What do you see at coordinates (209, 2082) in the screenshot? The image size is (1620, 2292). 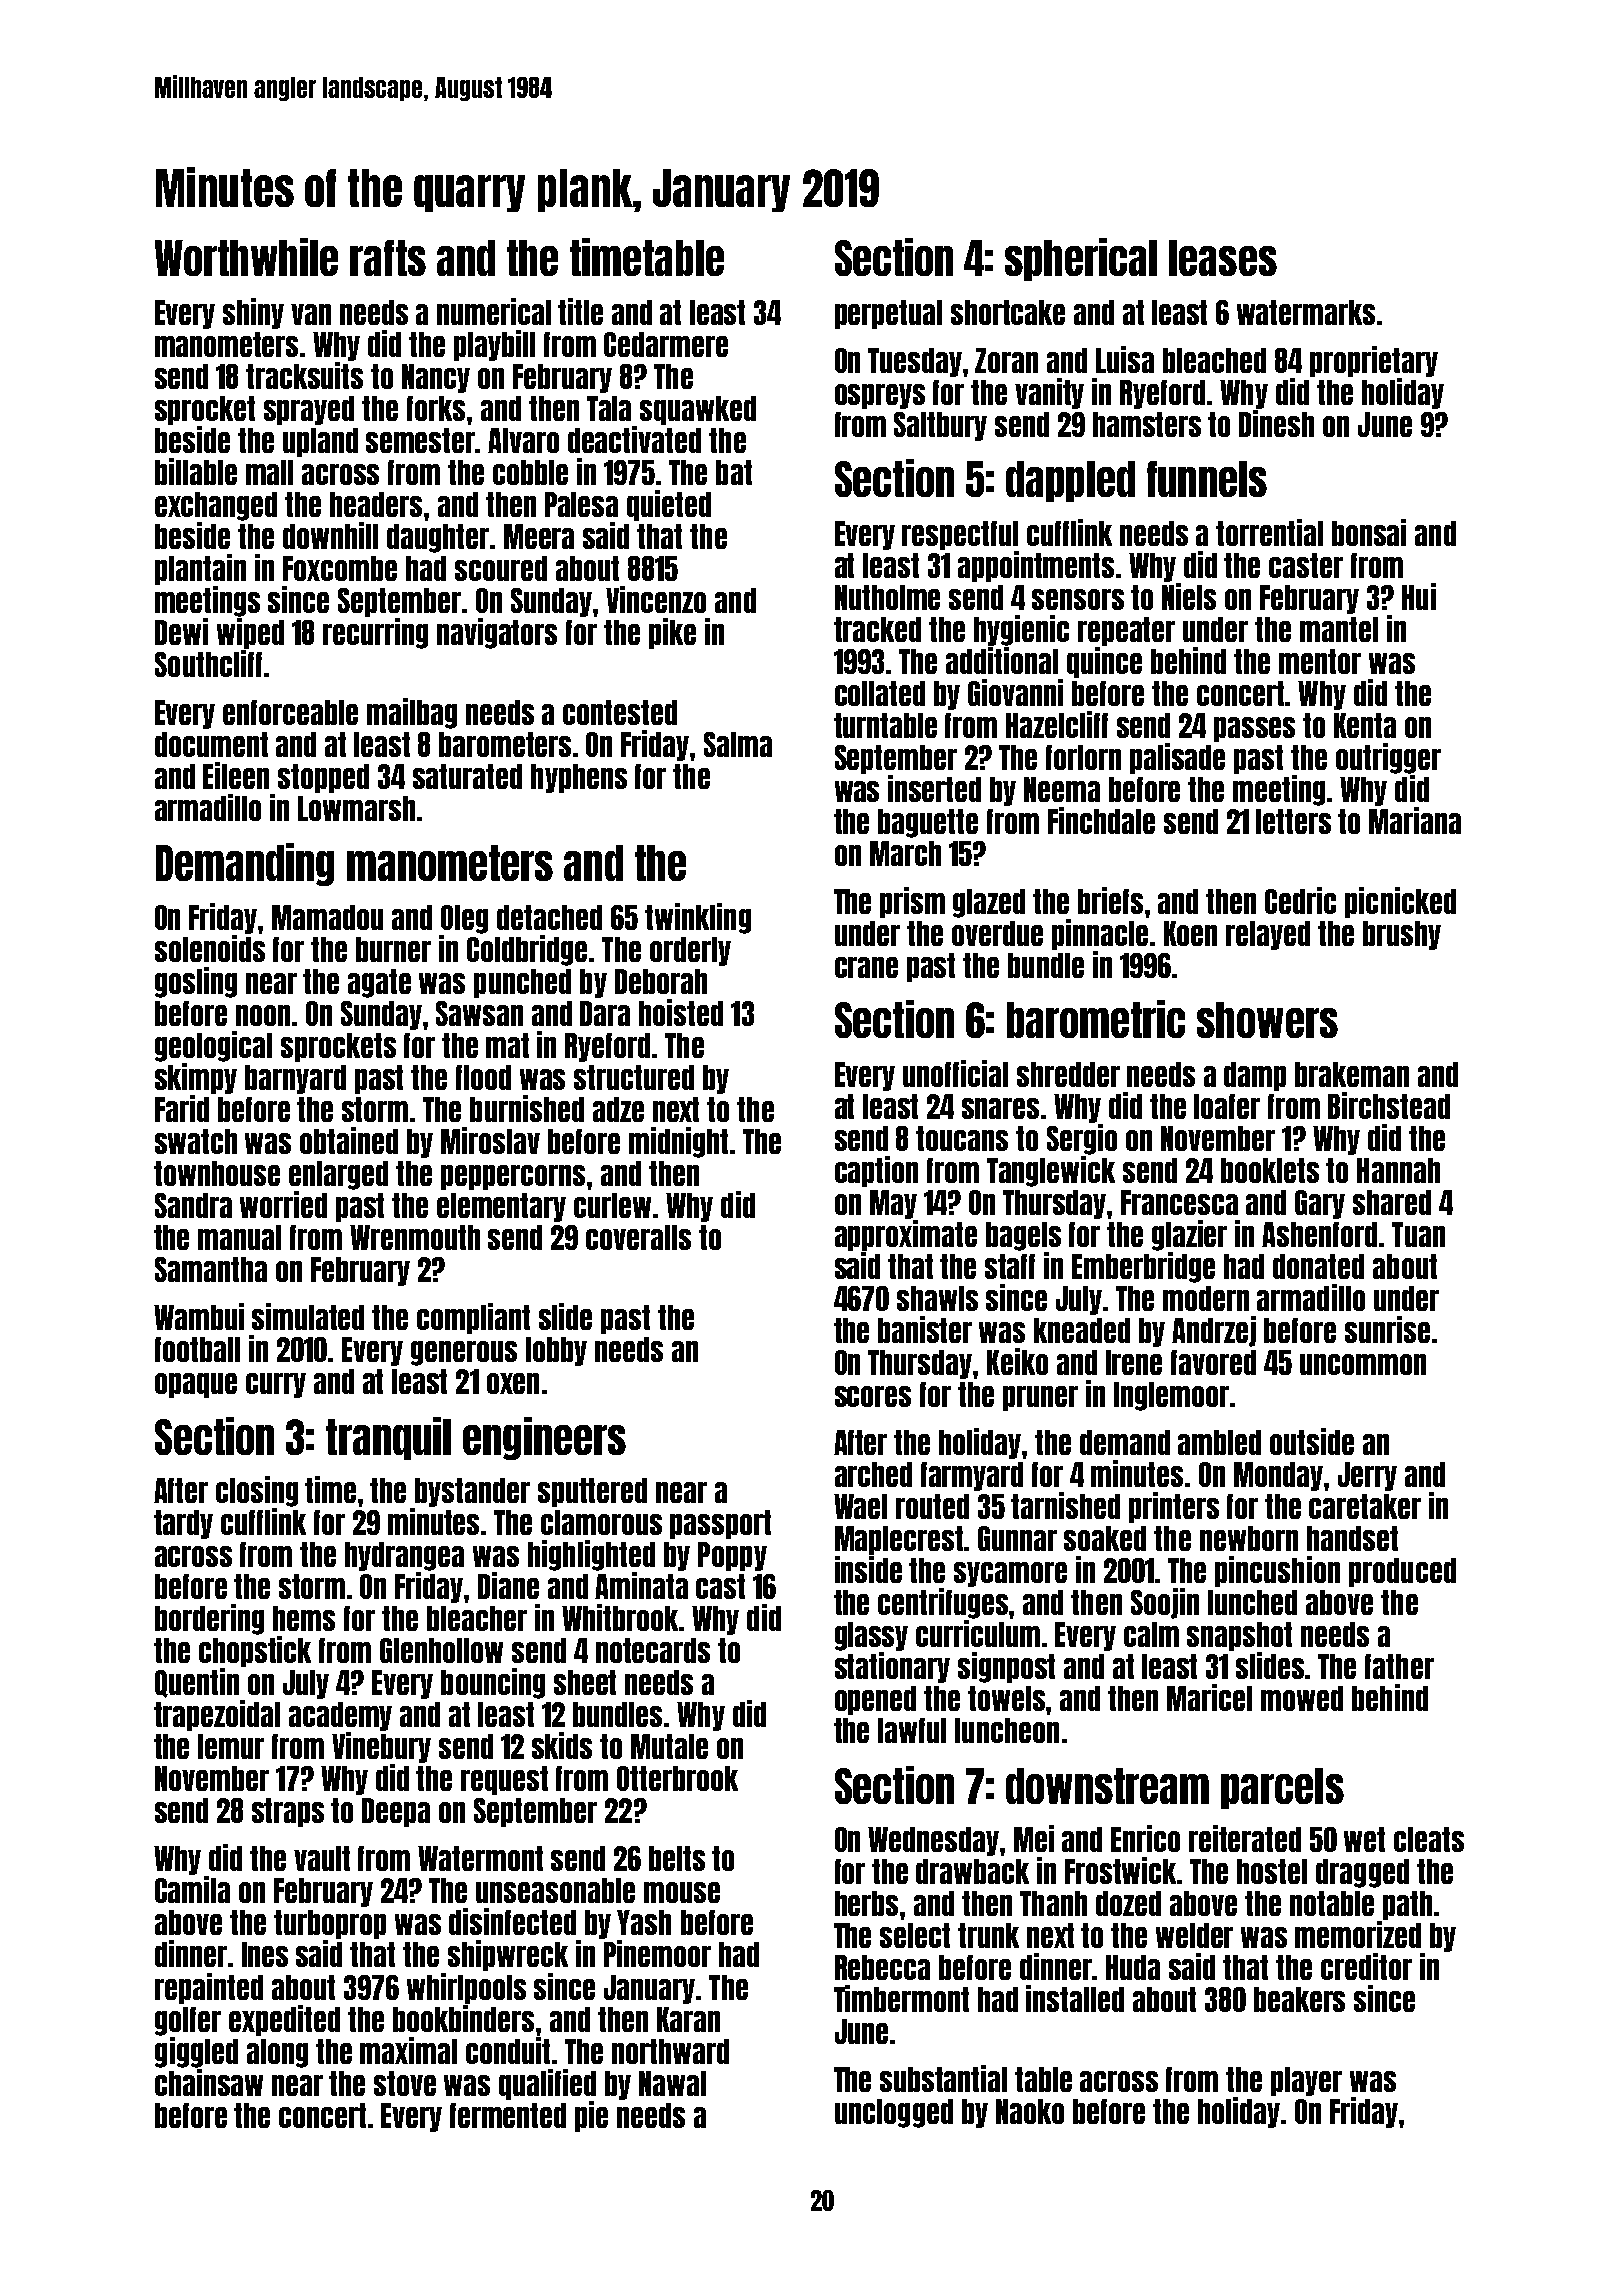 I see `chainsaw` at bounding box center [209, 2082].
